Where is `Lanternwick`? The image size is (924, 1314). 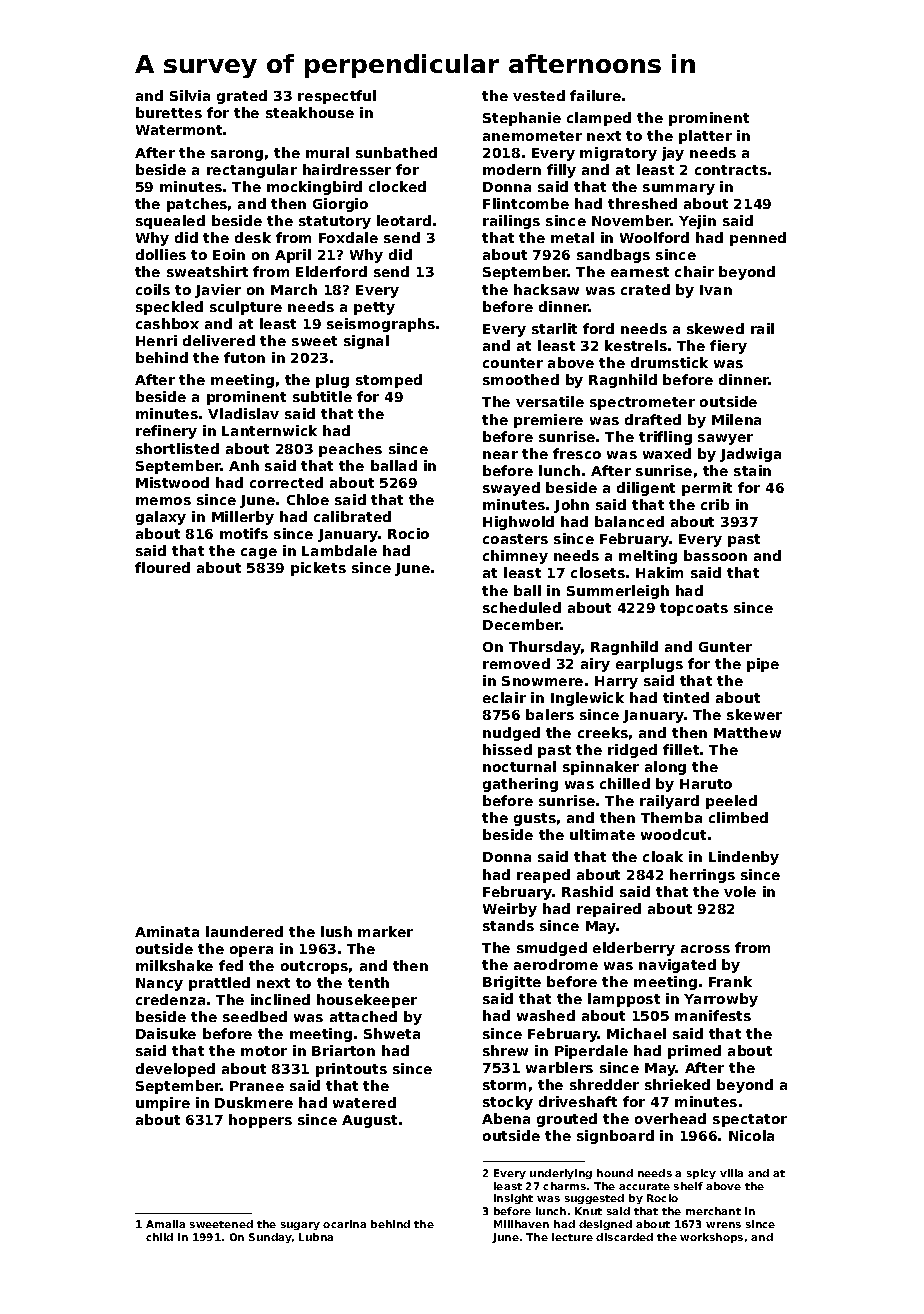
Lanternwick is located at coordinates (269, 430).
